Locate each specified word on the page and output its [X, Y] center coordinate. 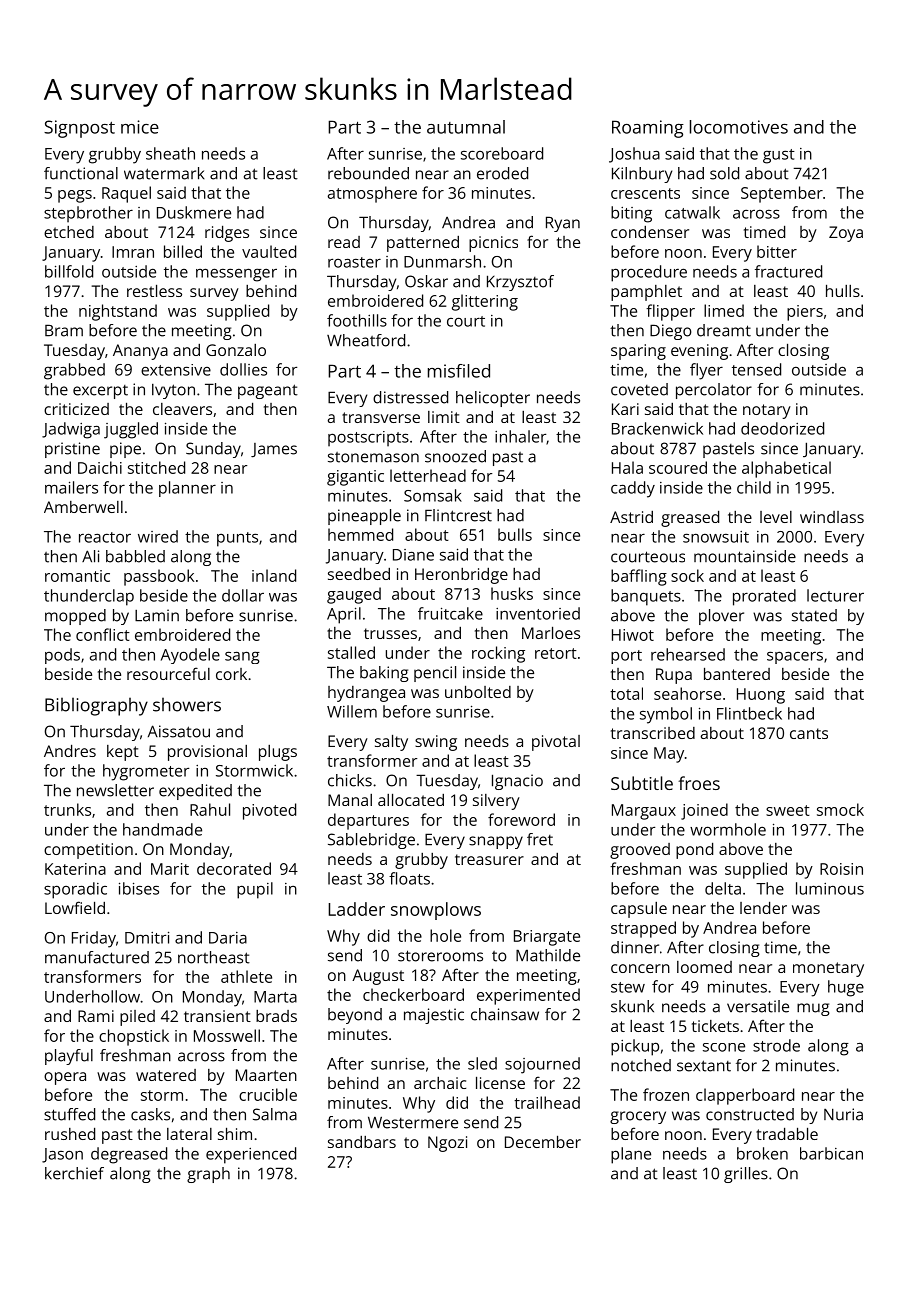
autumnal [466, 127]
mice [140, 127]
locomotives [739, 127]
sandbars [362, 1142]
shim [235, 1134]
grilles [746, 1175]
